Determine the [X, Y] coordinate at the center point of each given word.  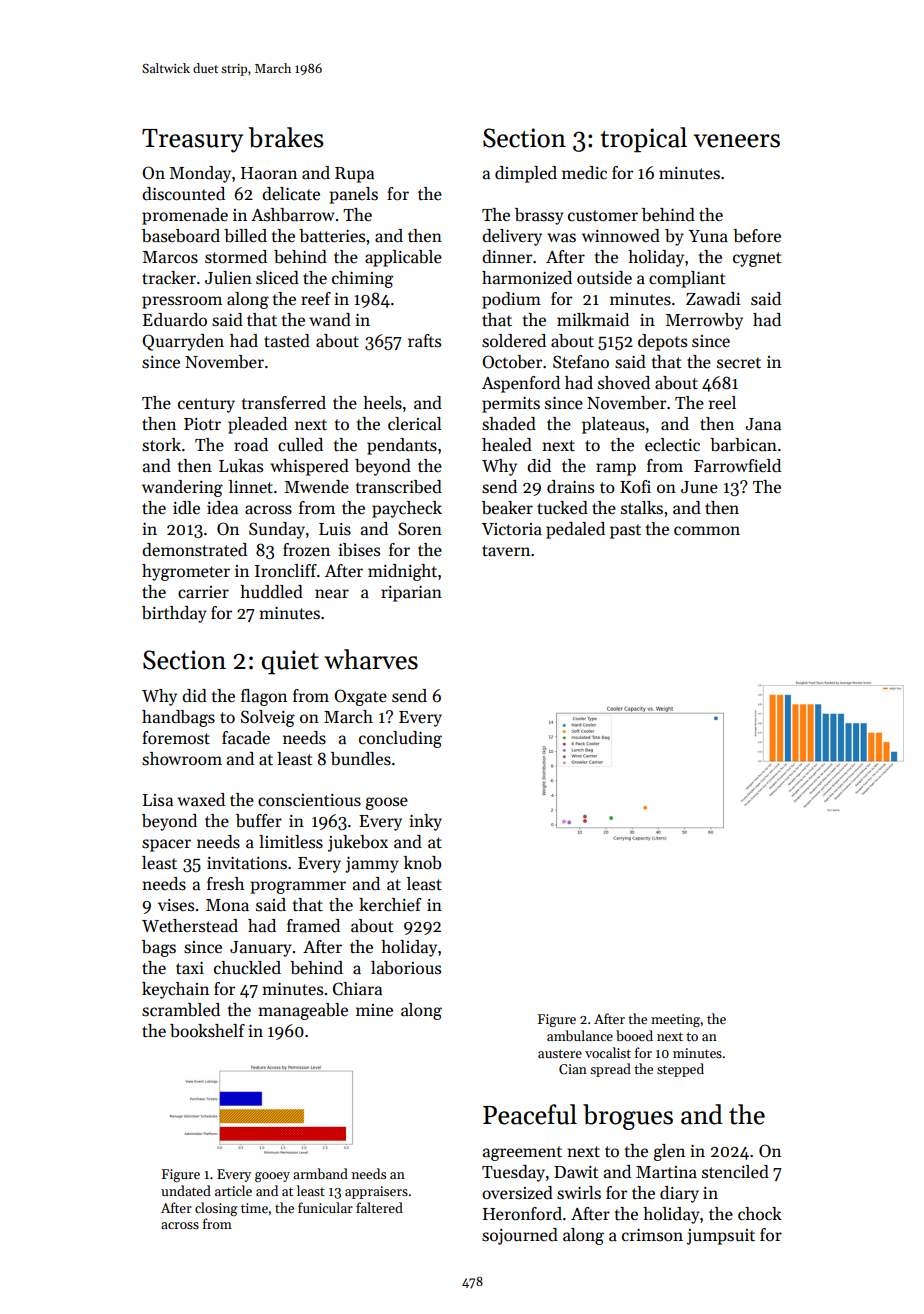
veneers [736, 141]
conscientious [309, 800]
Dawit [576, 1172]
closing [216, 1209]
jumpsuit [721, 1237]
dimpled [526, 174]
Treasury [192, 141]
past [625, 531]
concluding [400, 739]
